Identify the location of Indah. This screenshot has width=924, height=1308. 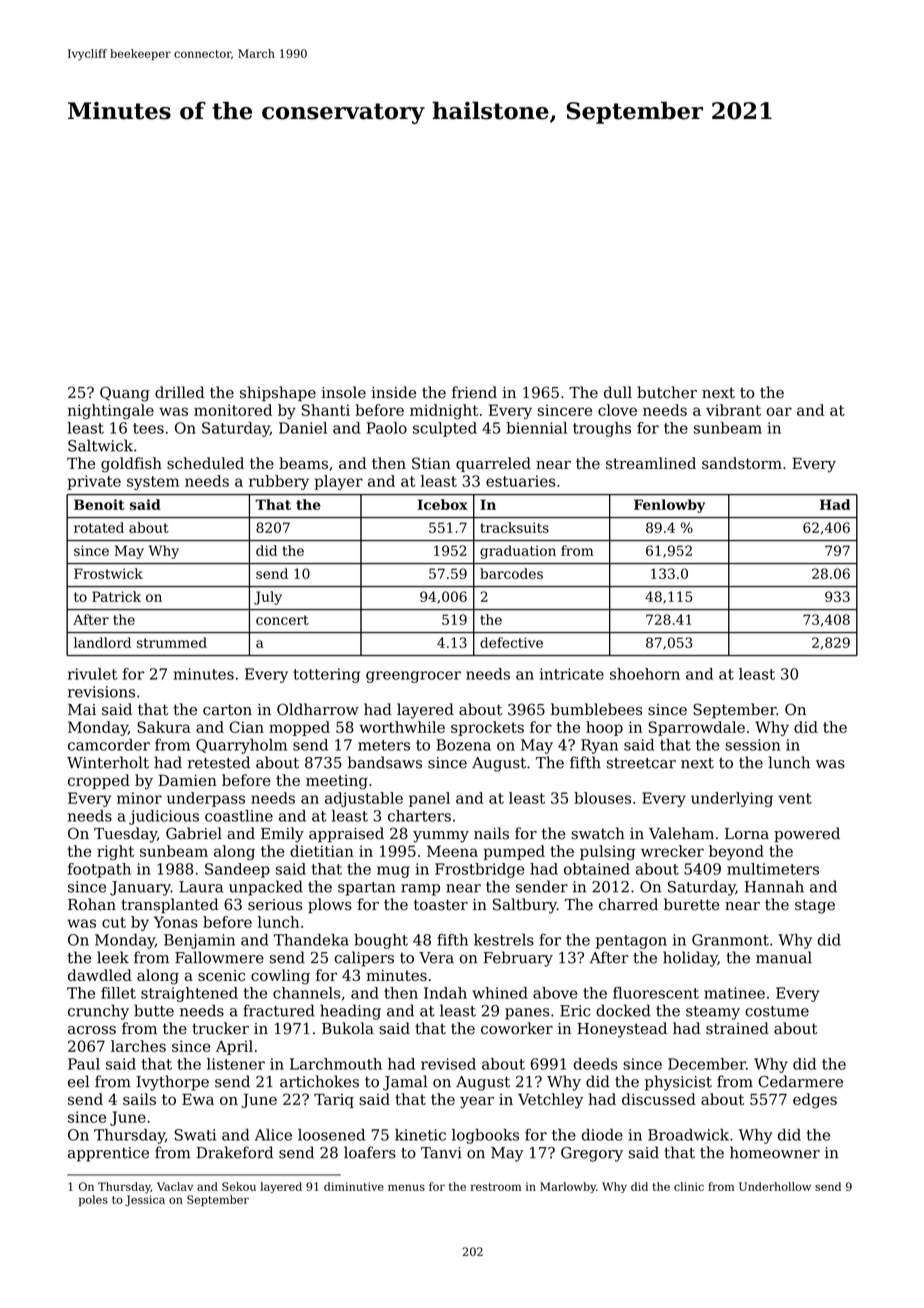
(445, 993).
